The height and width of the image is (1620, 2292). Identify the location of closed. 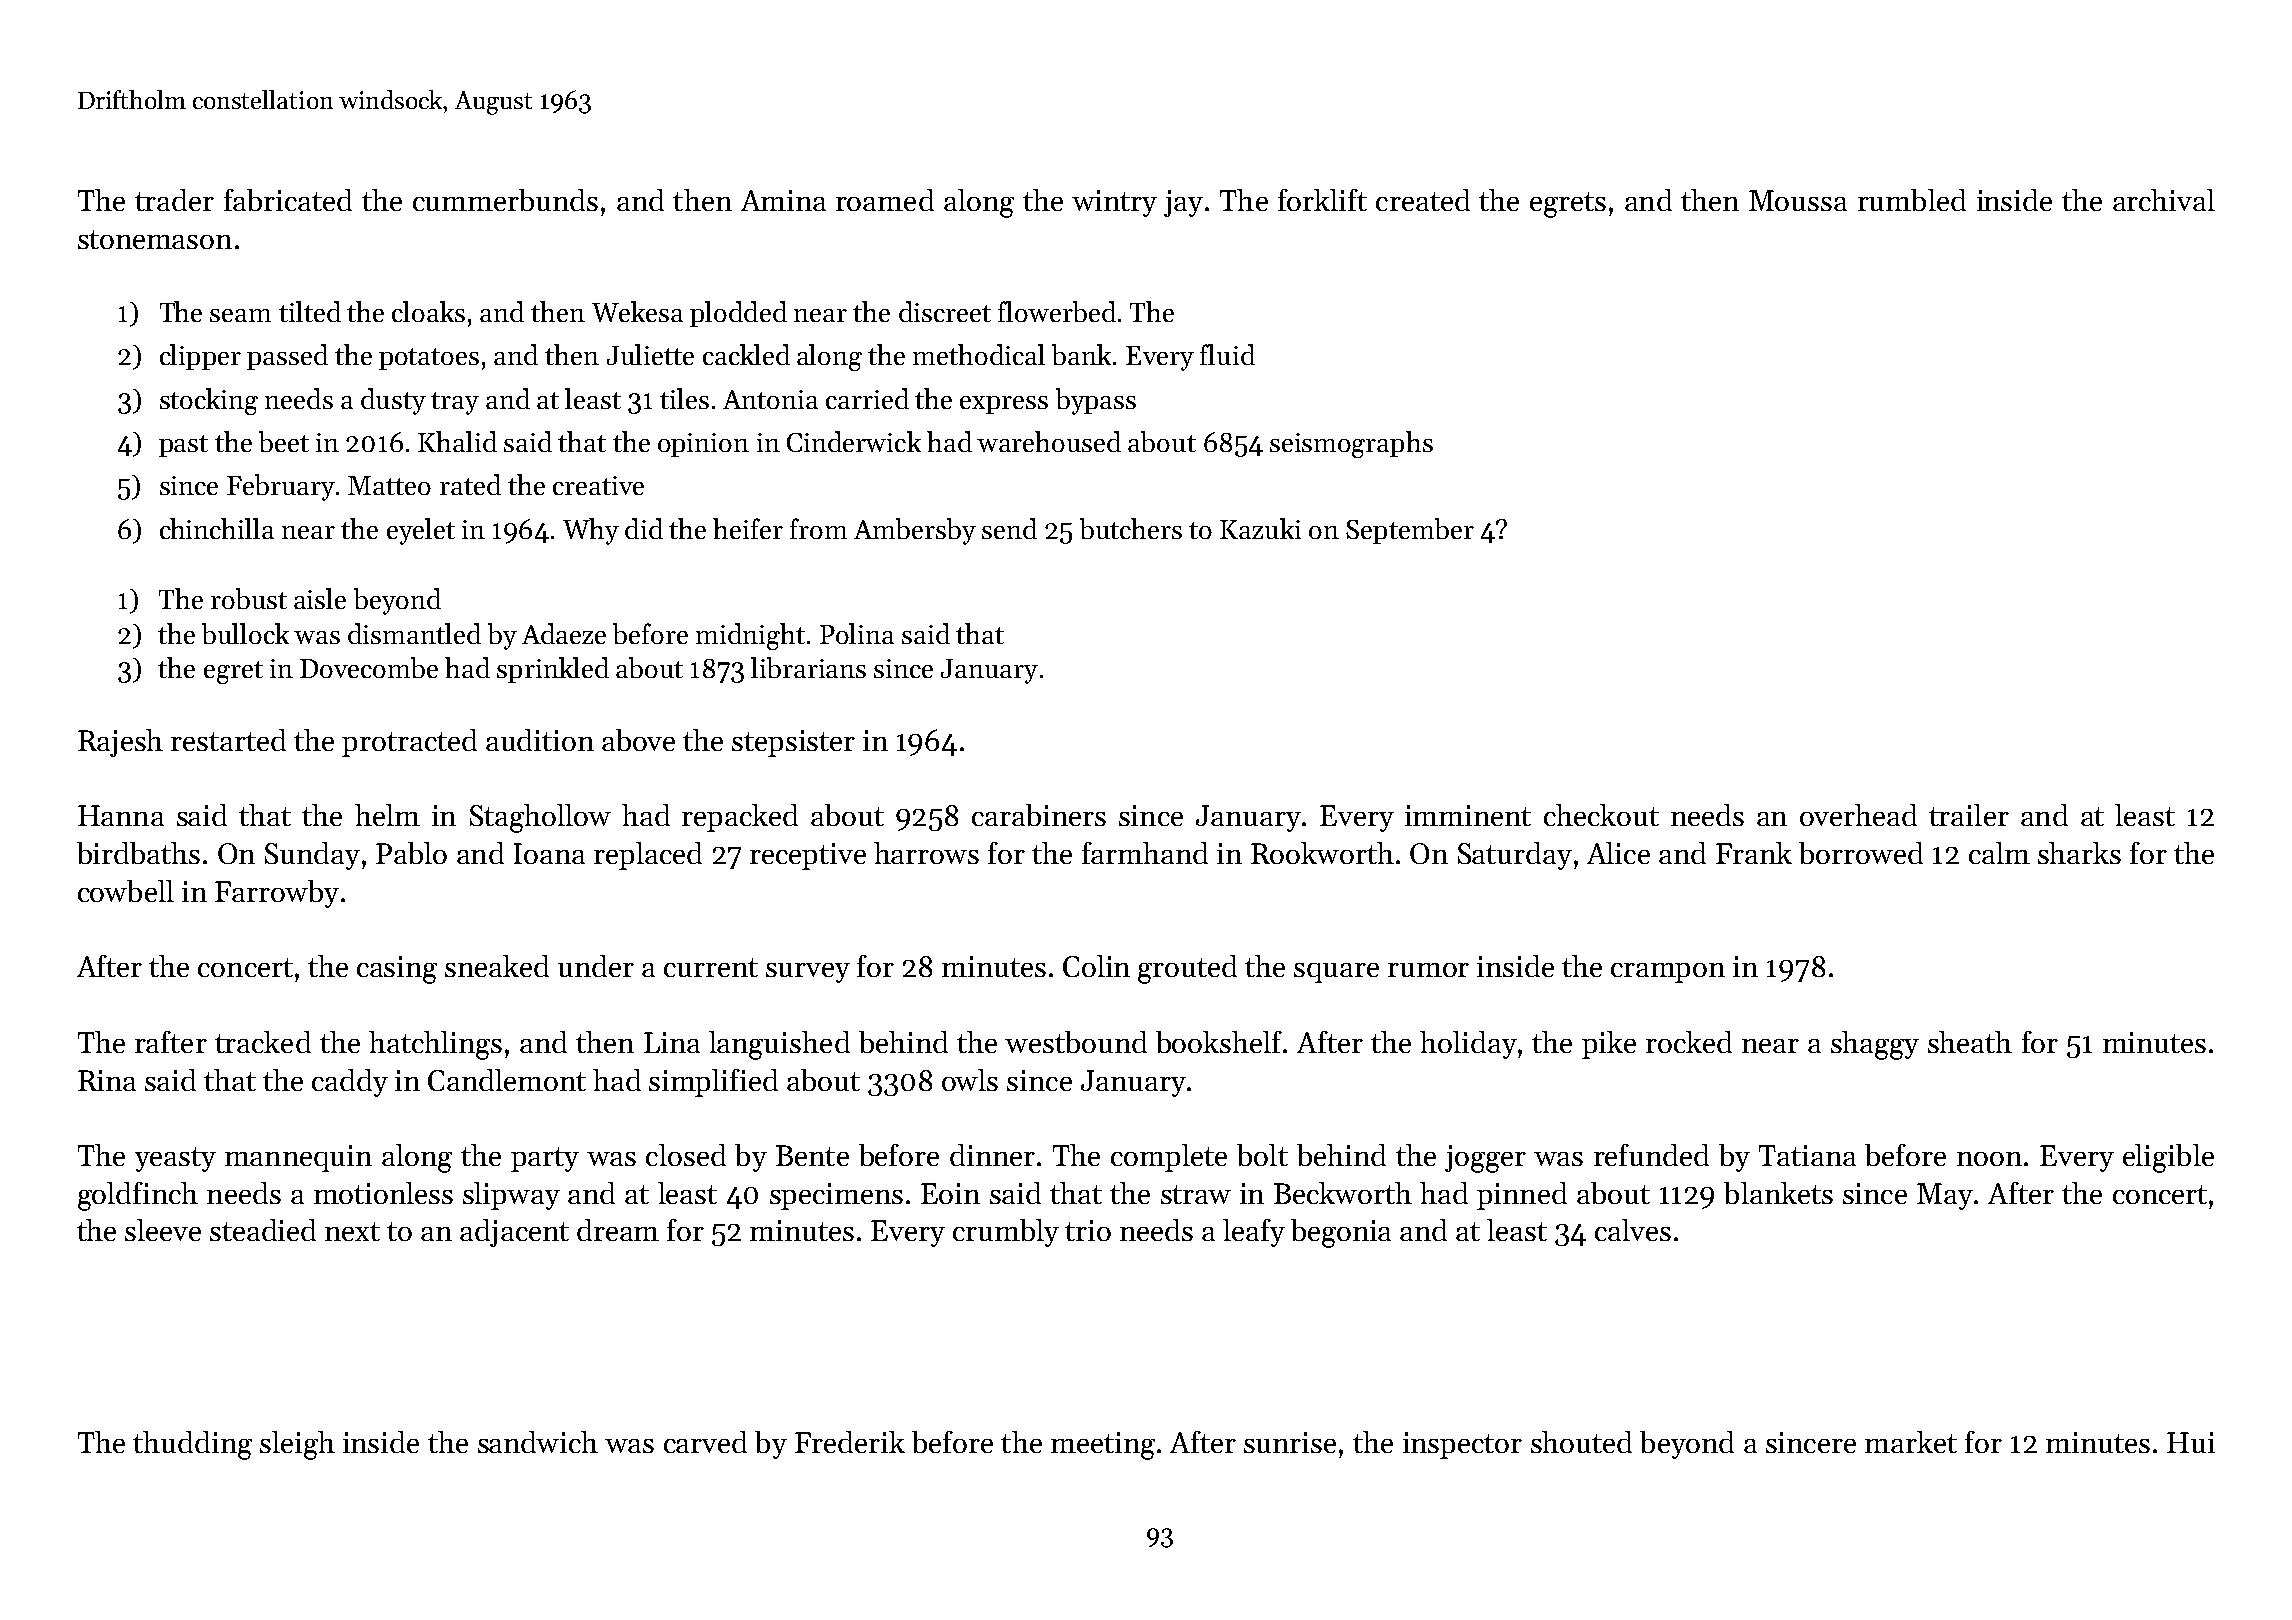
(686, 1155).
